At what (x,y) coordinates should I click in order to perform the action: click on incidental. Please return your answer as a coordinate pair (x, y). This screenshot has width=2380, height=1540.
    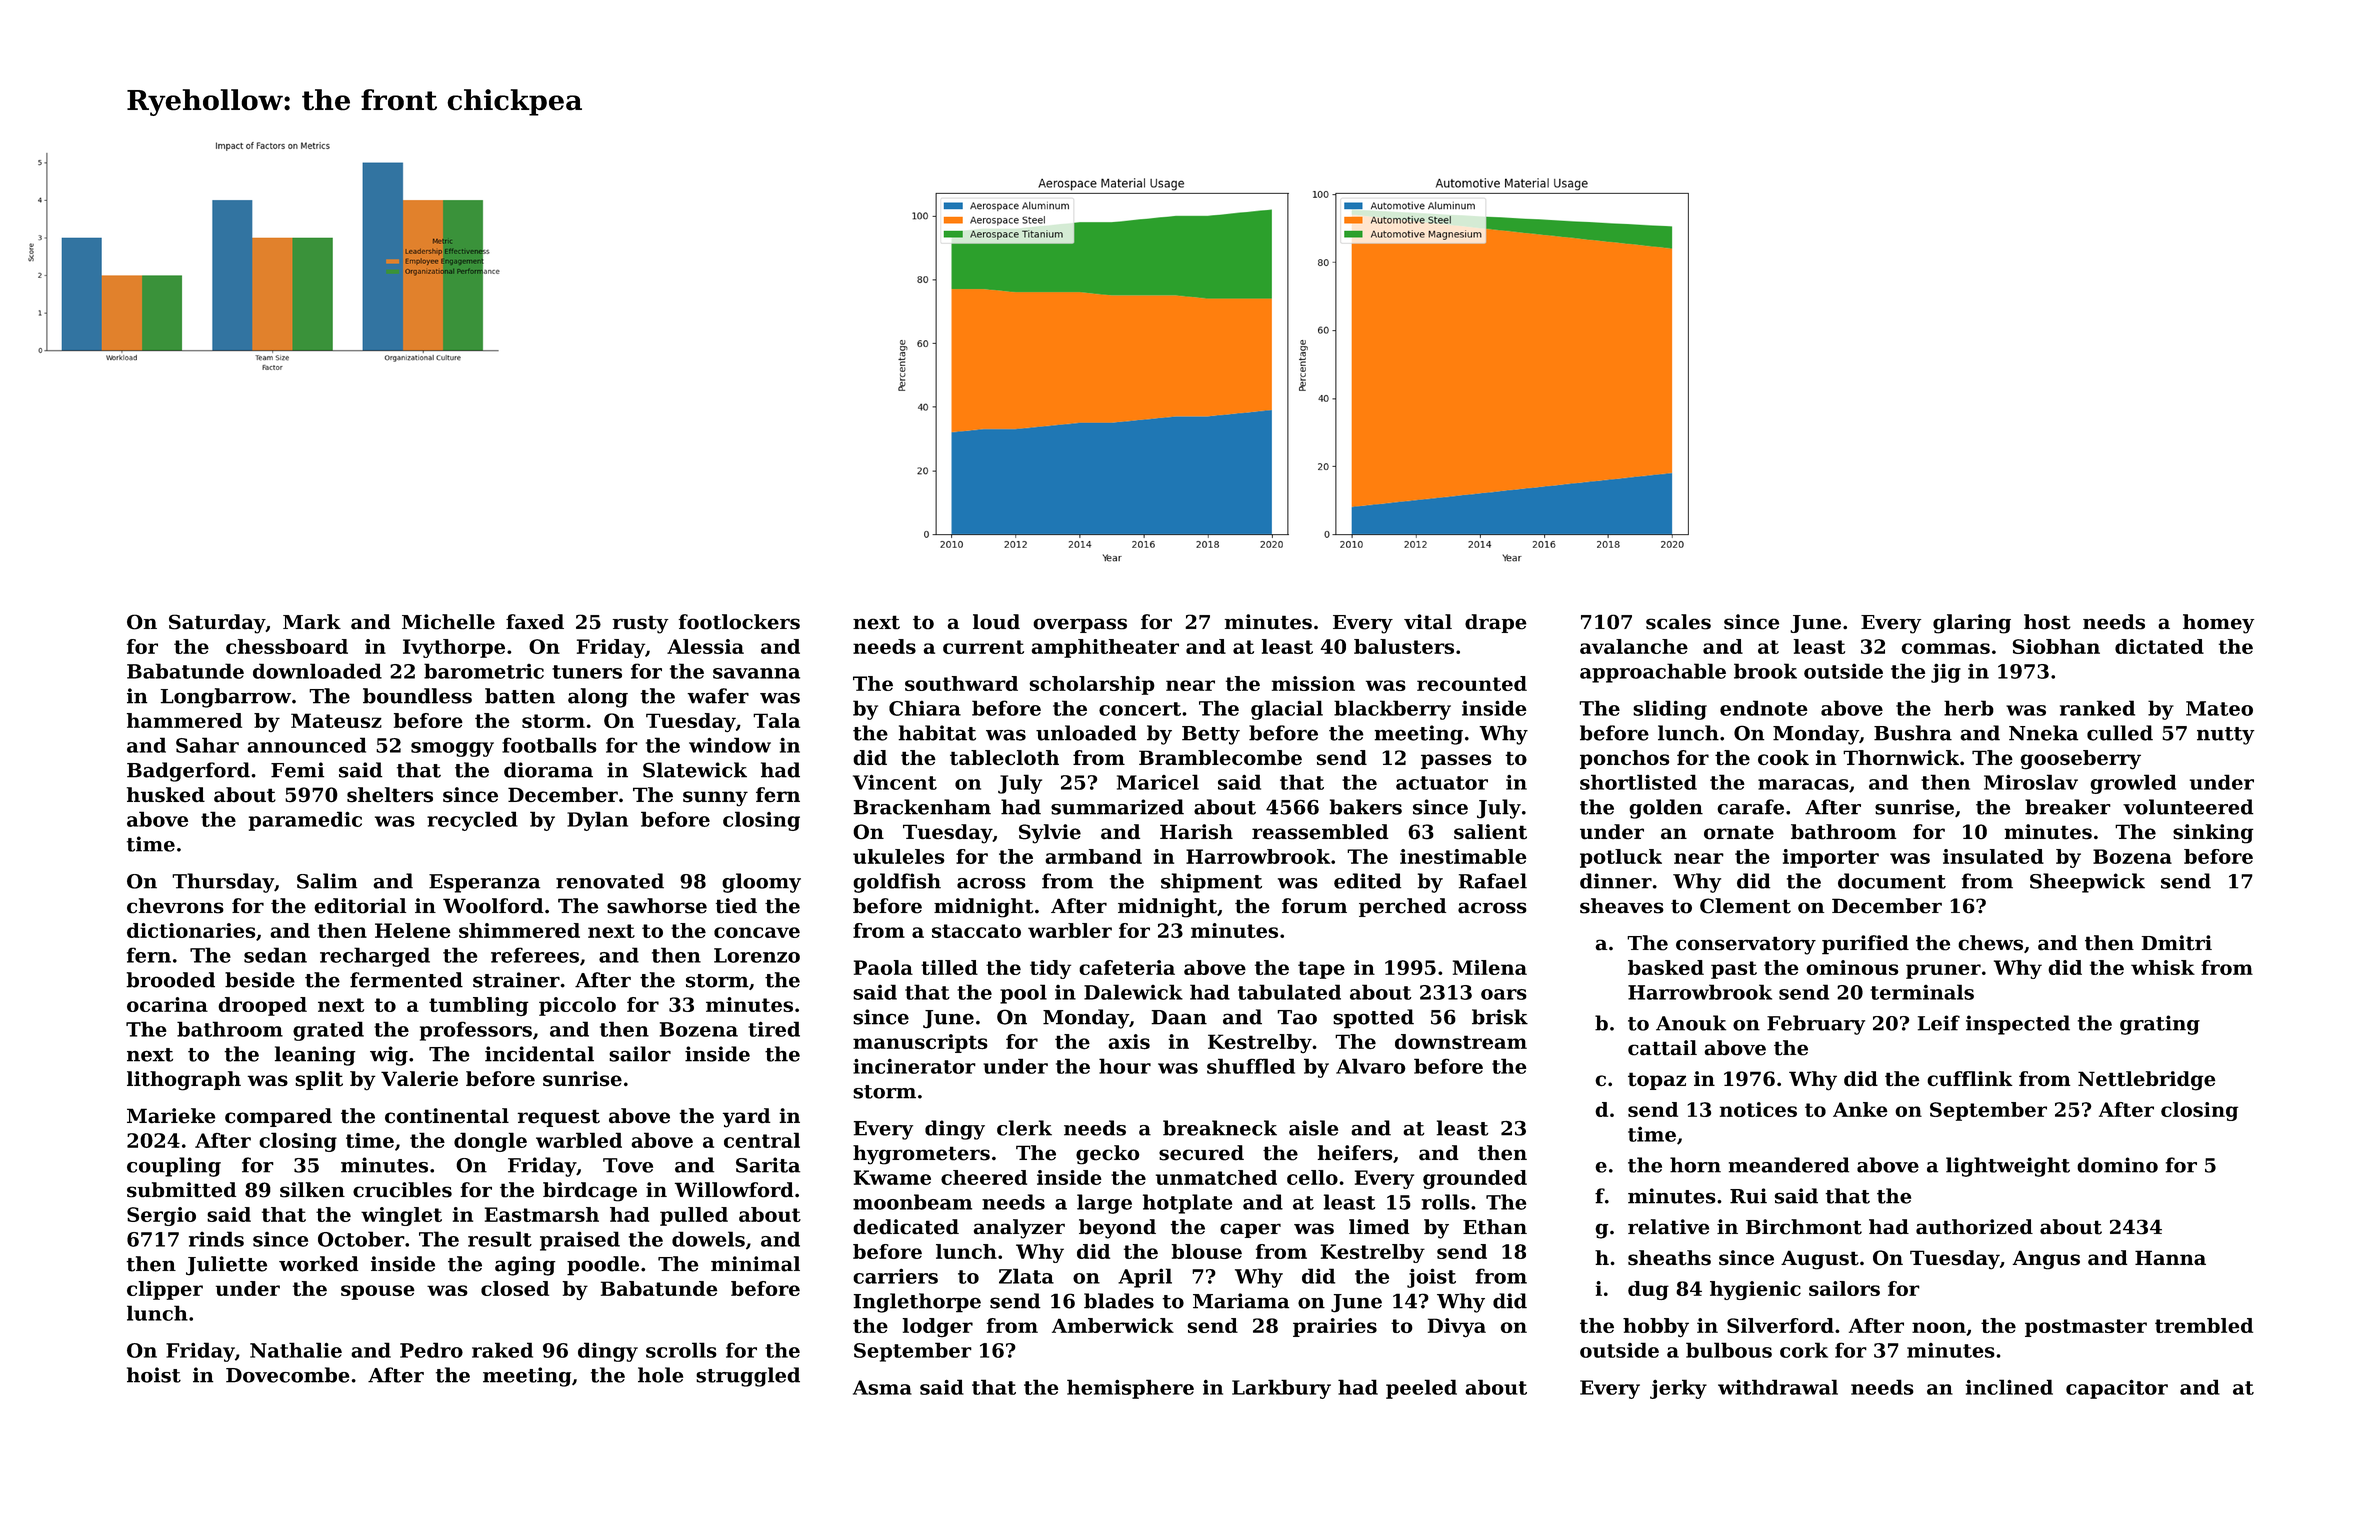
    Looking at the image, I should click on (539, 1054).
